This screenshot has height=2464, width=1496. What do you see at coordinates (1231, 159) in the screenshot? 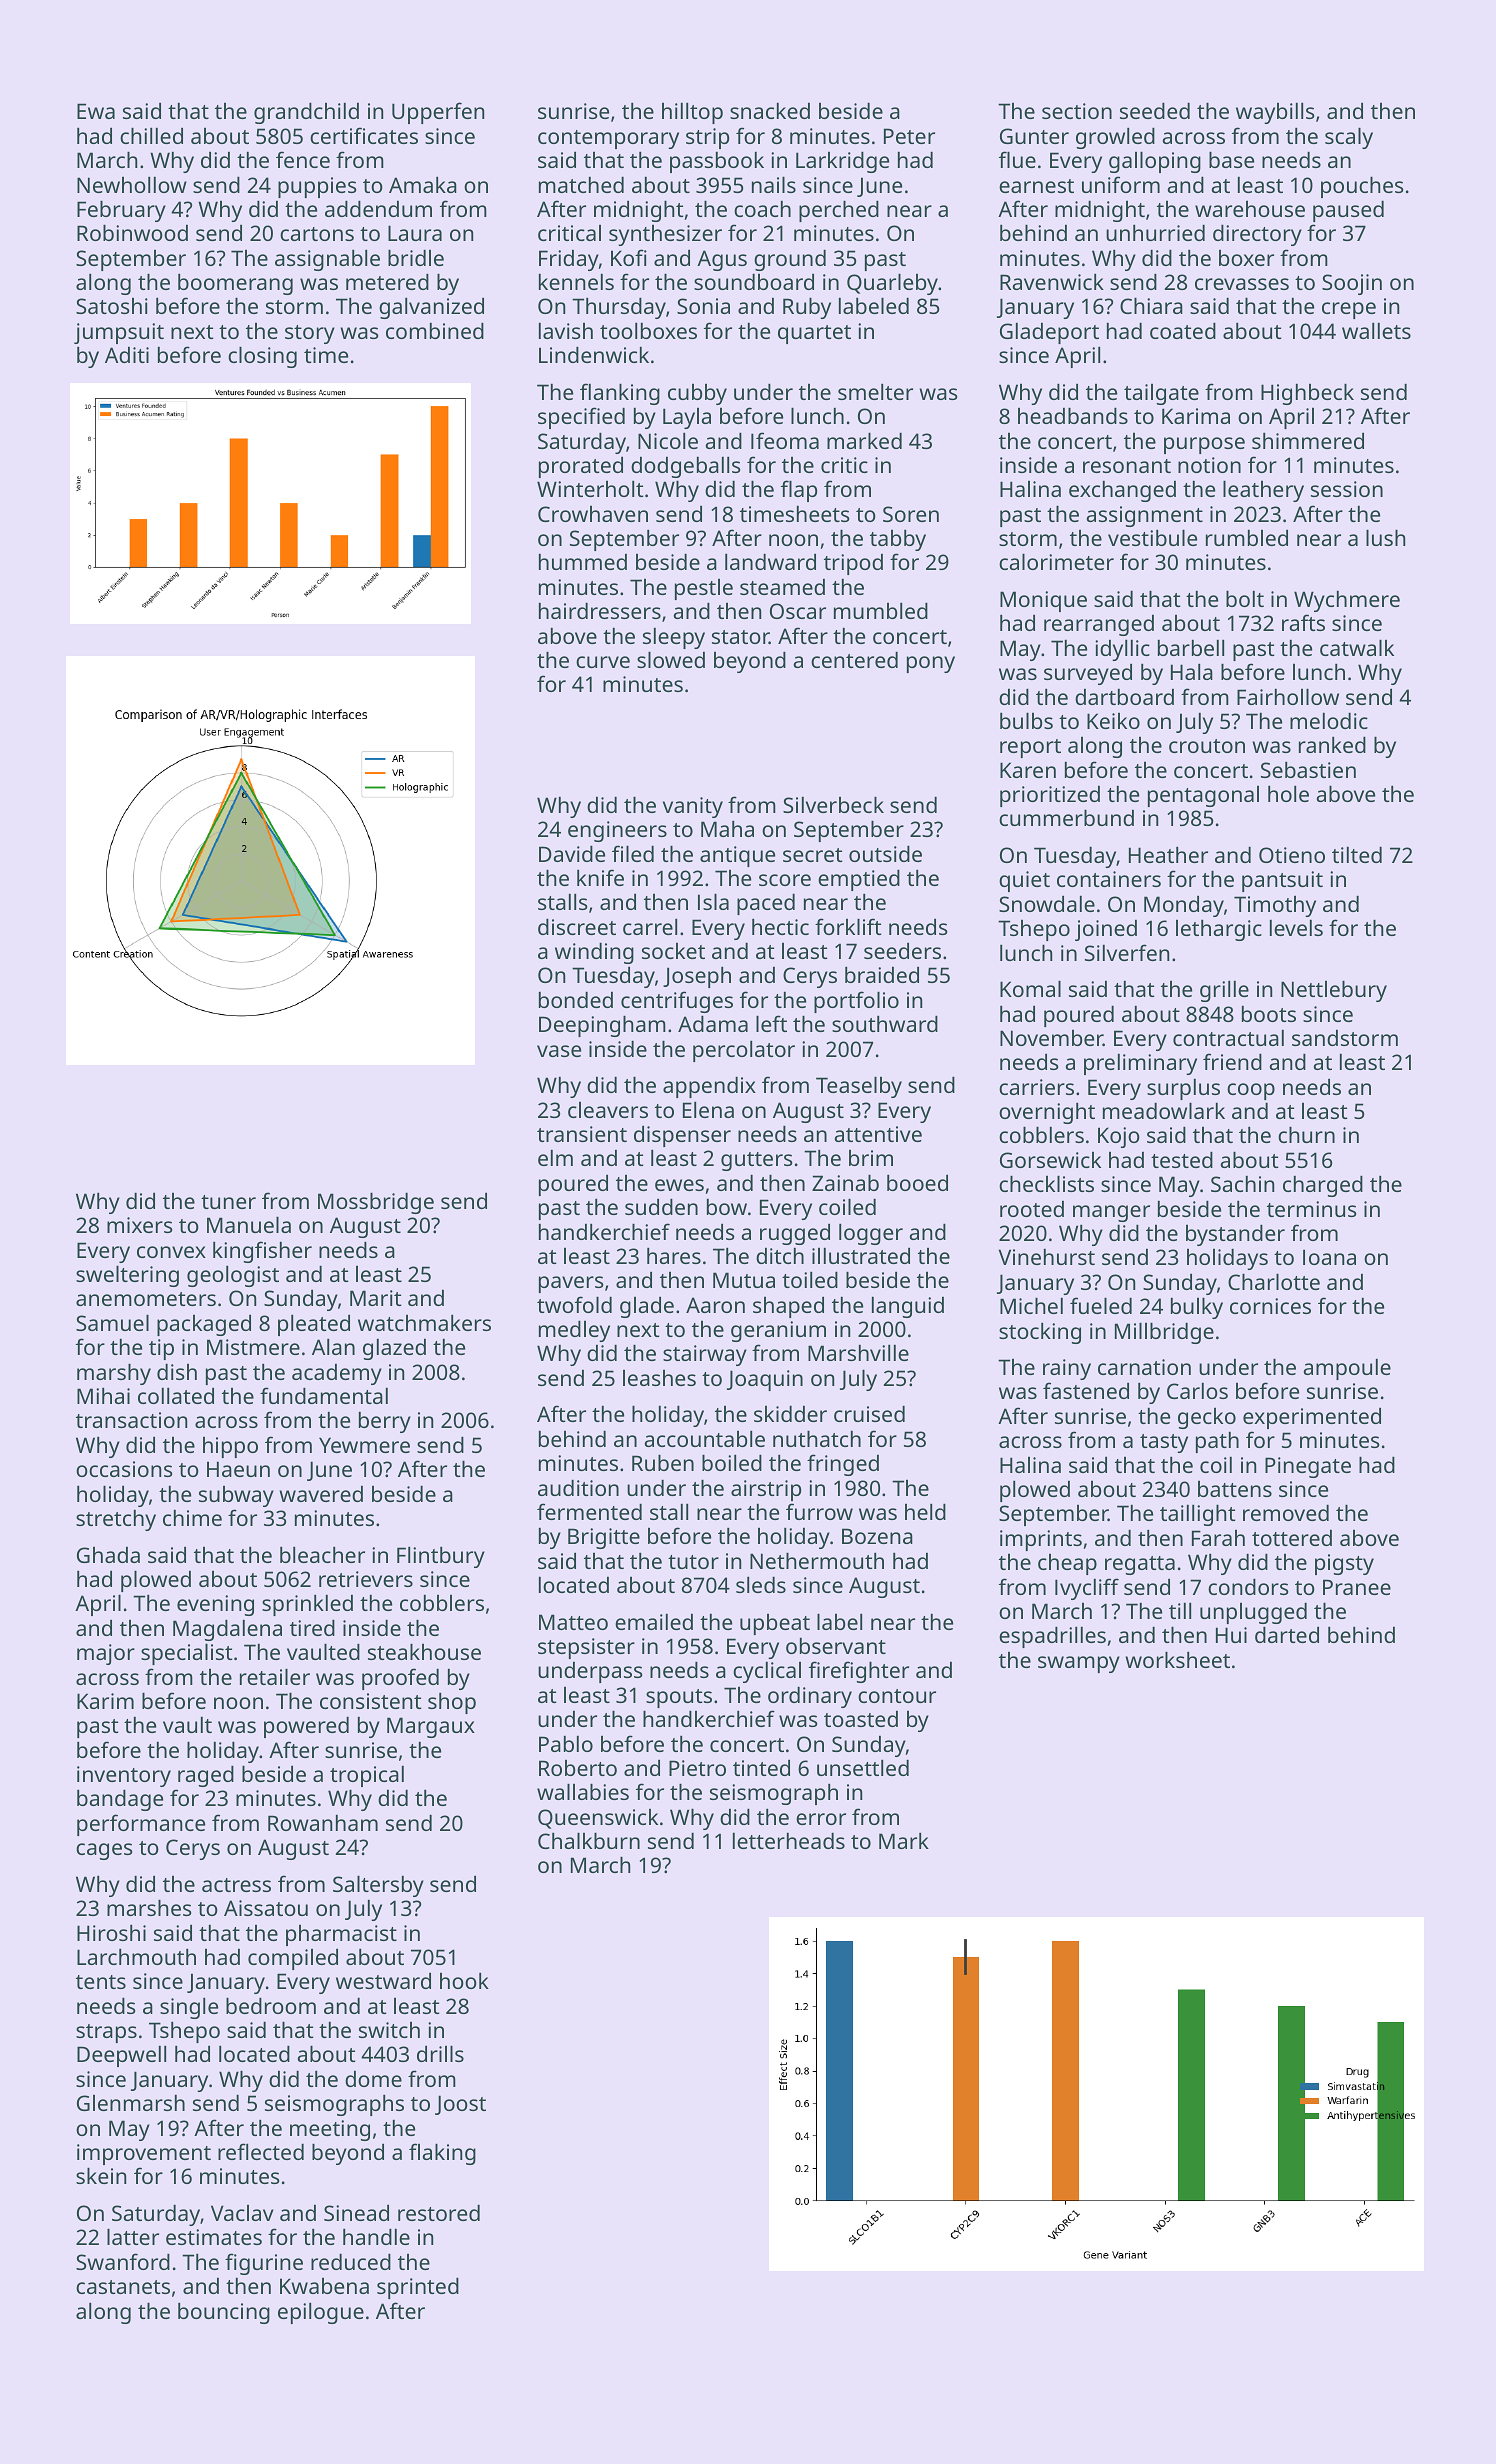
I see `base` at bounding box center [1231, 159].
